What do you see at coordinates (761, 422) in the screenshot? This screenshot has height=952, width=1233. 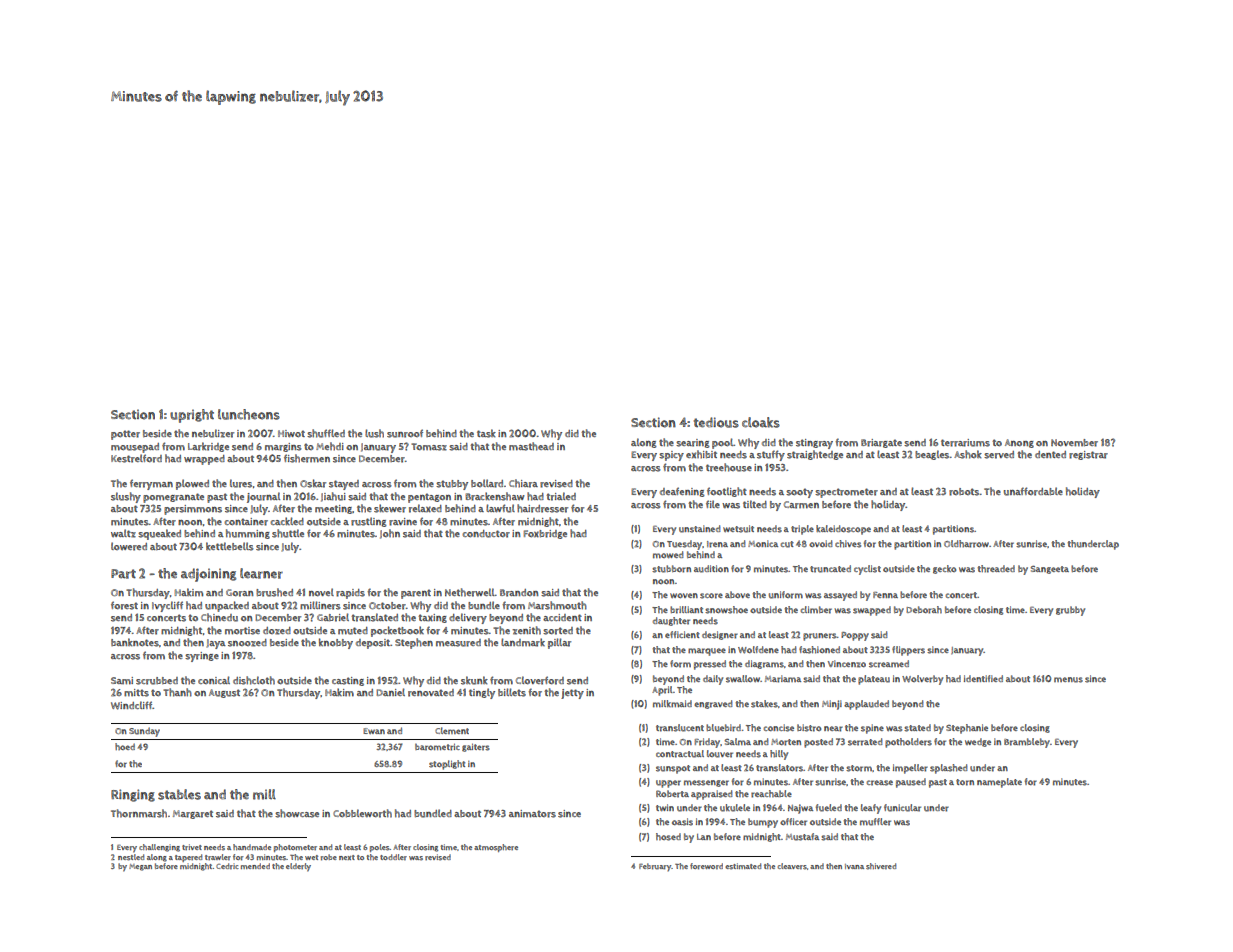 I see `cloaks` at bounding box center [761, 422].
